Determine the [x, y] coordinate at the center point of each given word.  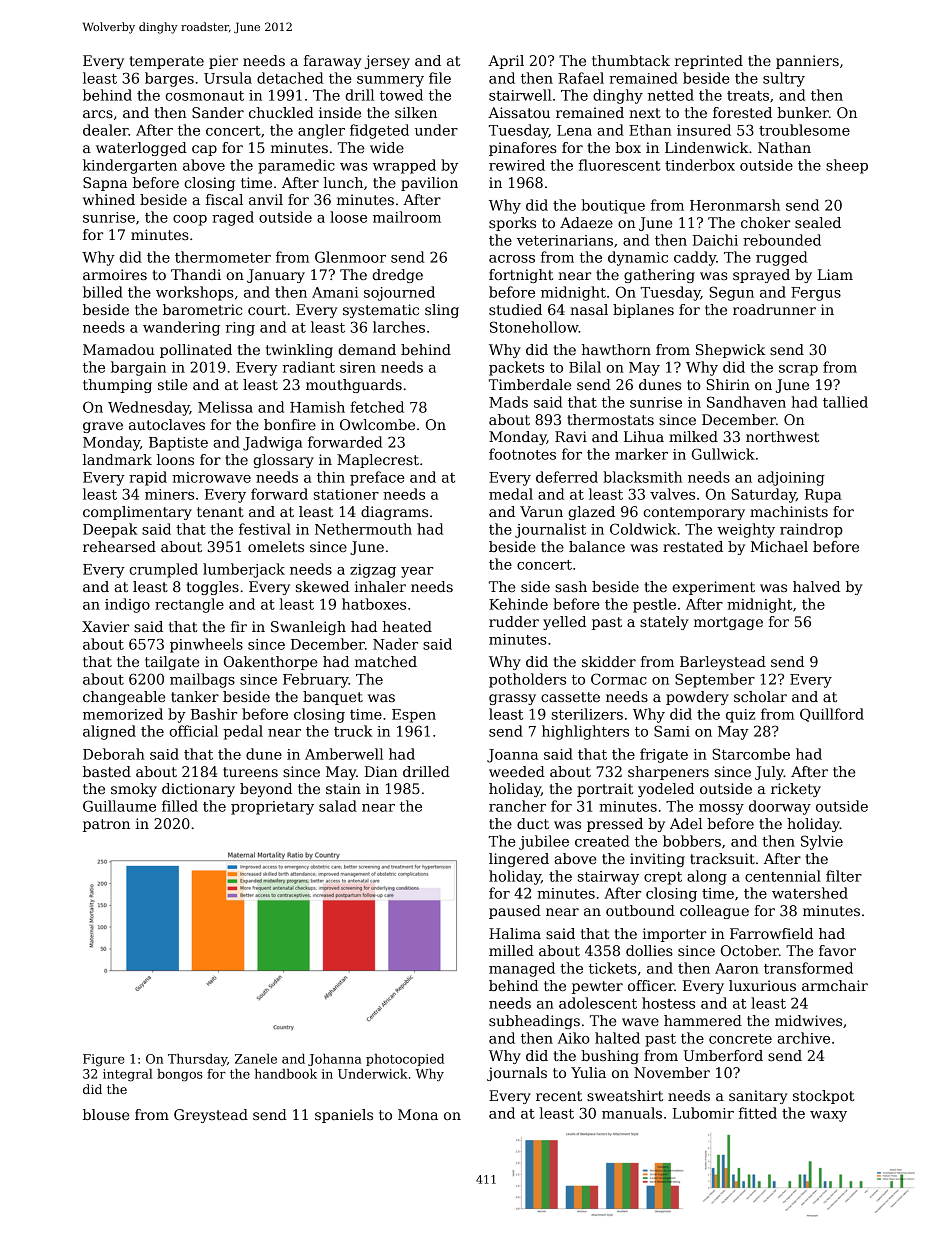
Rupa [823, 496]
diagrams [394, 513]
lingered [519, 860]
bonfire [290, 424]
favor [837, 950]
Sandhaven [746, 402]
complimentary [137, 513]
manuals [632, 1113]
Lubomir [703, 1113]
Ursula [228, 78]
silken [416, 112]
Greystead [211, 1116]
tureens [250, 772]
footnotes [522, 454]
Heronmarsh [735, 205]
